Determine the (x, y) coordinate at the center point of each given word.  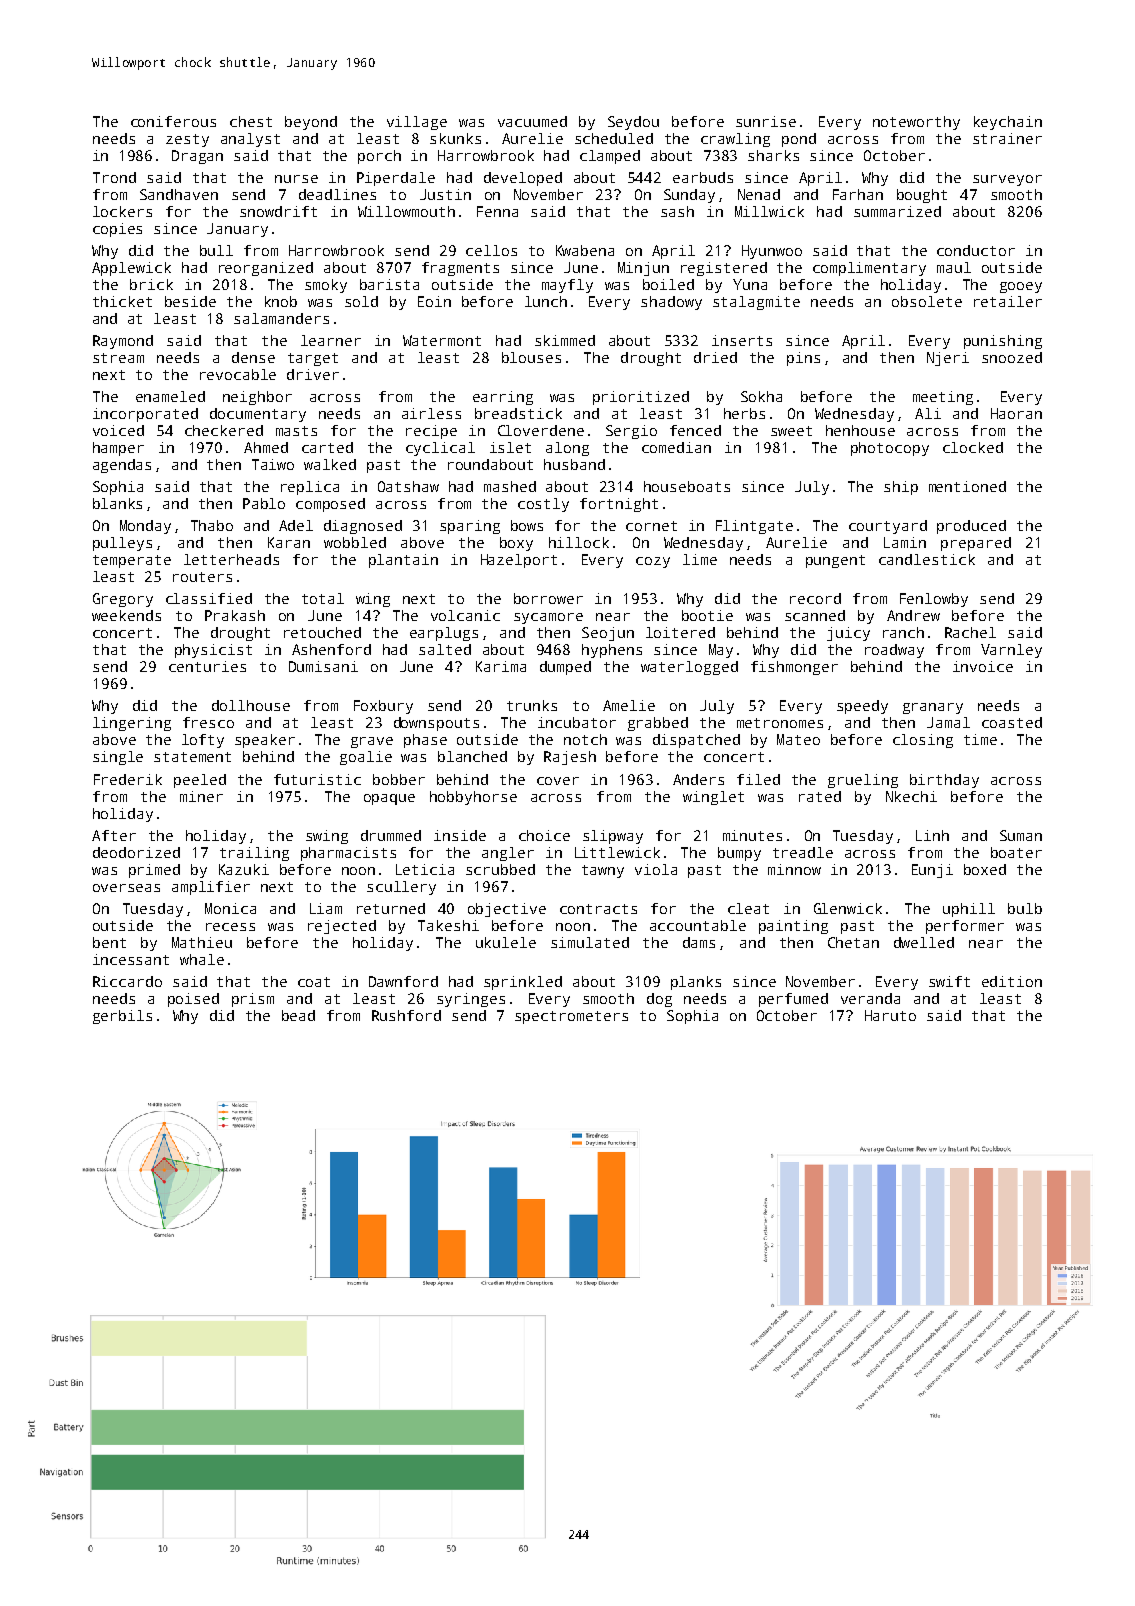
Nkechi (911, 796)
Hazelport (519, 561)
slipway (613, 837)
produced (971, 527)
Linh (932, 835)
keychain (1008, 123)
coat (314, 982)
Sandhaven (179, 194)
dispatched (696, 741)
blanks (117, 503)
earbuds (703, 177)
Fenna (497, 211)
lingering (132, 724)
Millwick (769, 211)
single (118, 758)
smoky (326, 286)
